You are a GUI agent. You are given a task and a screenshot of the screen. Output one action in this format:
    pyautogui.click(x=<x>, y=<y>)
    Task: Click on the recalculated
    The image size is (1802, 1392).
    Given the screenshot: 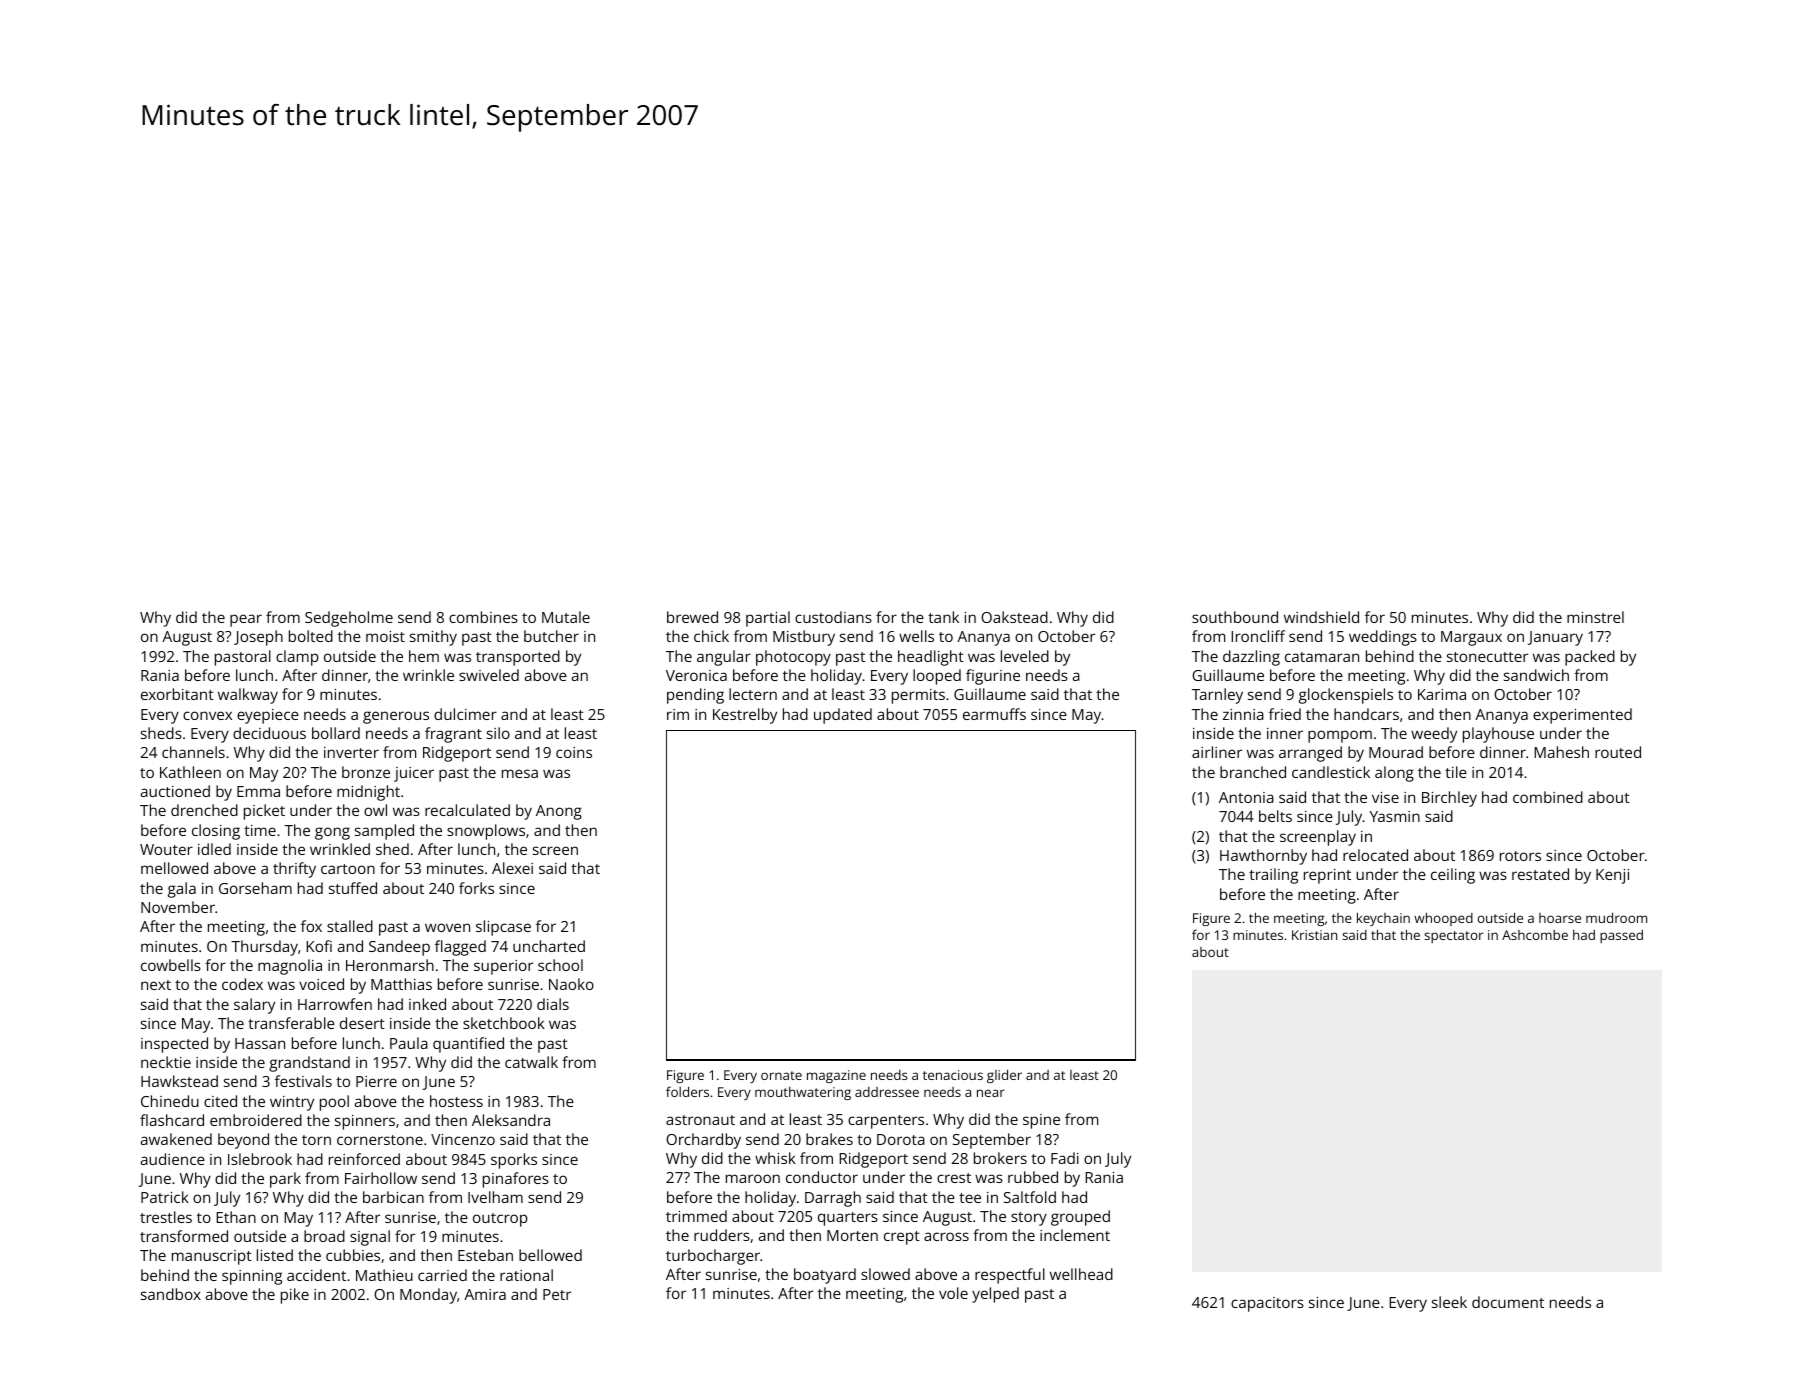 What is the action you would take?
    pyautogui.click(x=467, y=810)
